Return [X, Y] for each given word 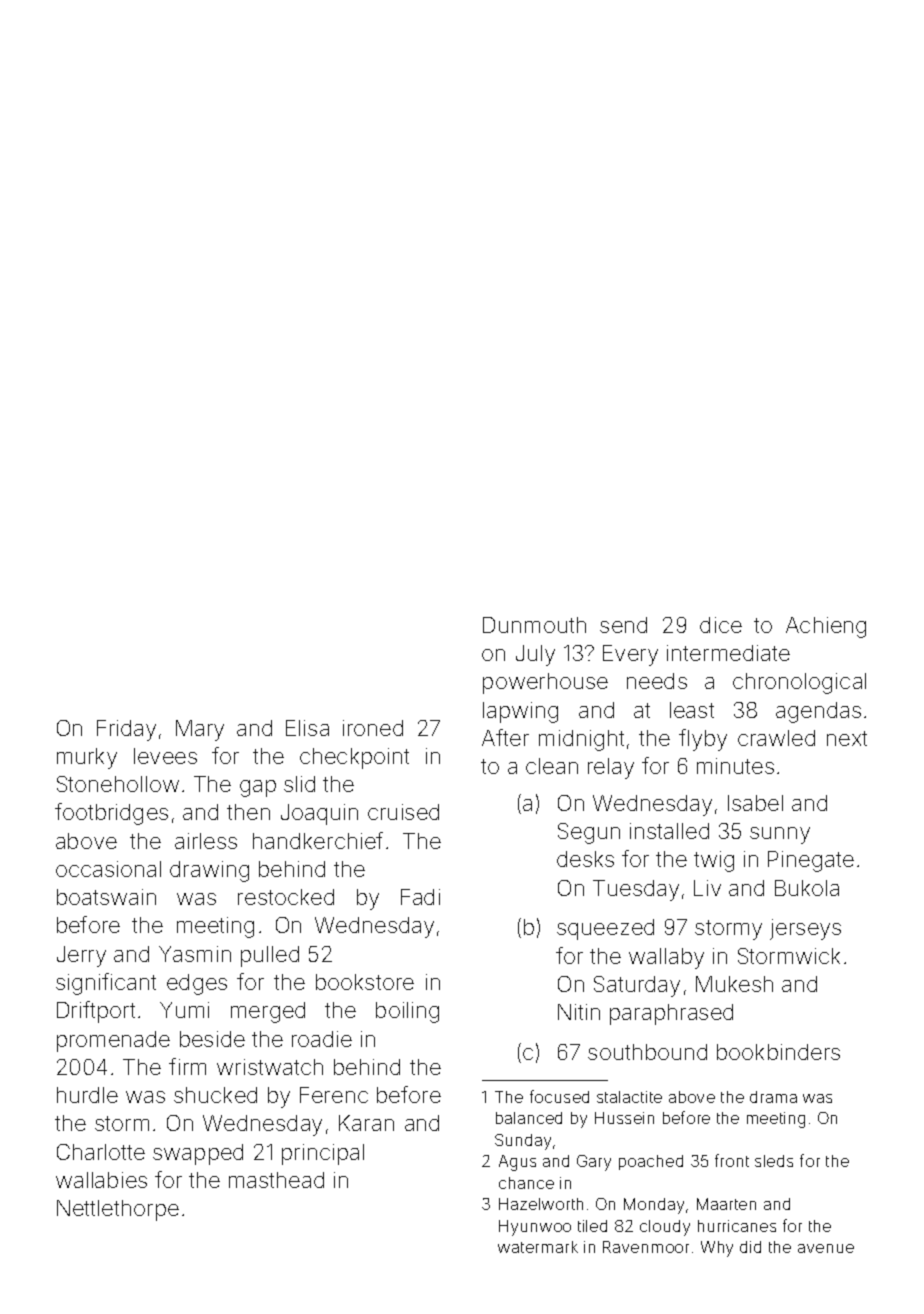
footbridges [111, 814]
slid [299, 784]
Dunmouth [534, 625]
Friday [126, 730]
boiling [407, 1012]
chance [526, 1183]
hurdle [87, 1095]
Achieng [826, 627]
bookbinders [778, 1052]
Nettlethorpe [118, 1210]
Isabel [755, 803]
